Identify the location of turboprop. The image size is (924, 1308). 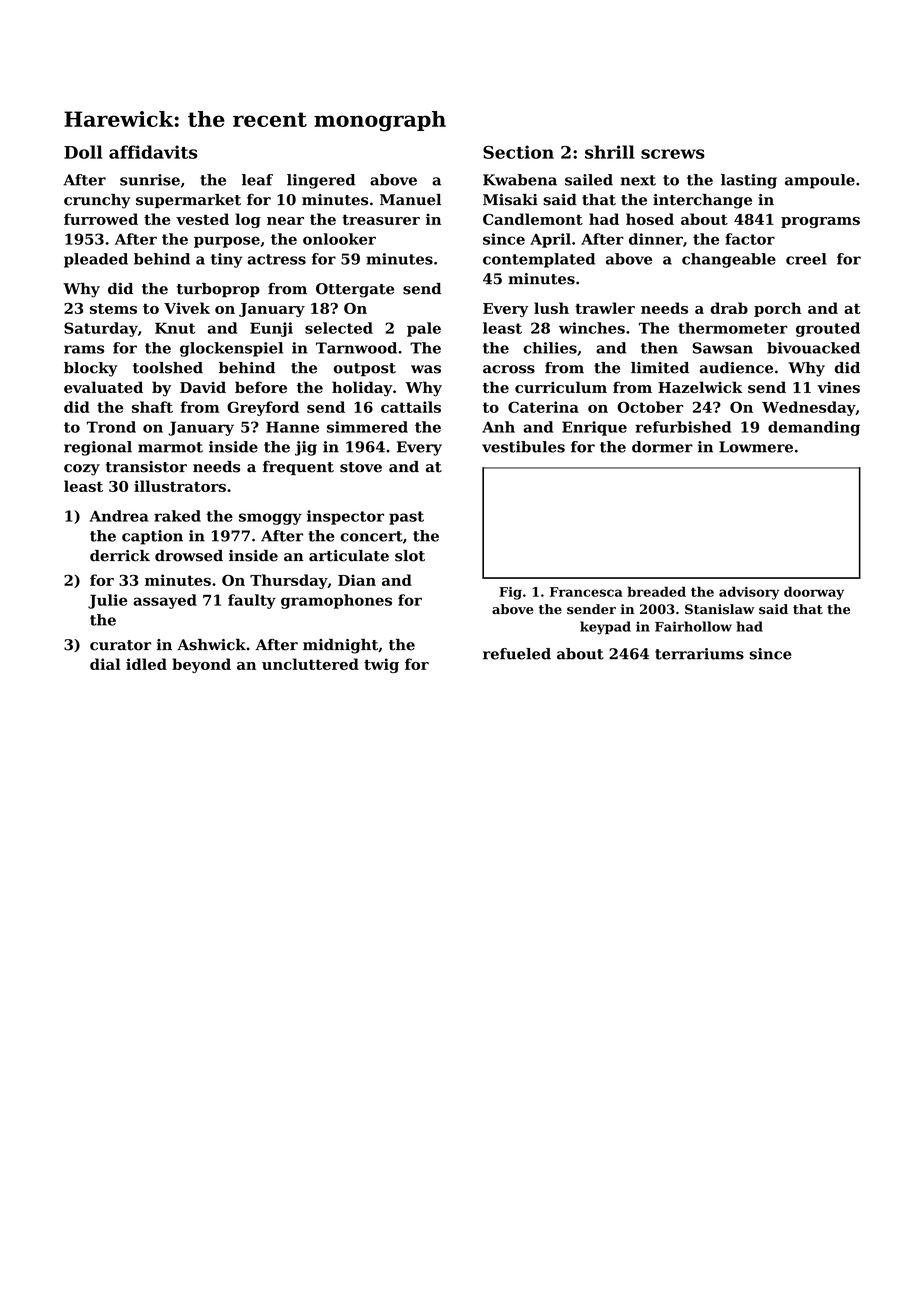
(218, 290).
